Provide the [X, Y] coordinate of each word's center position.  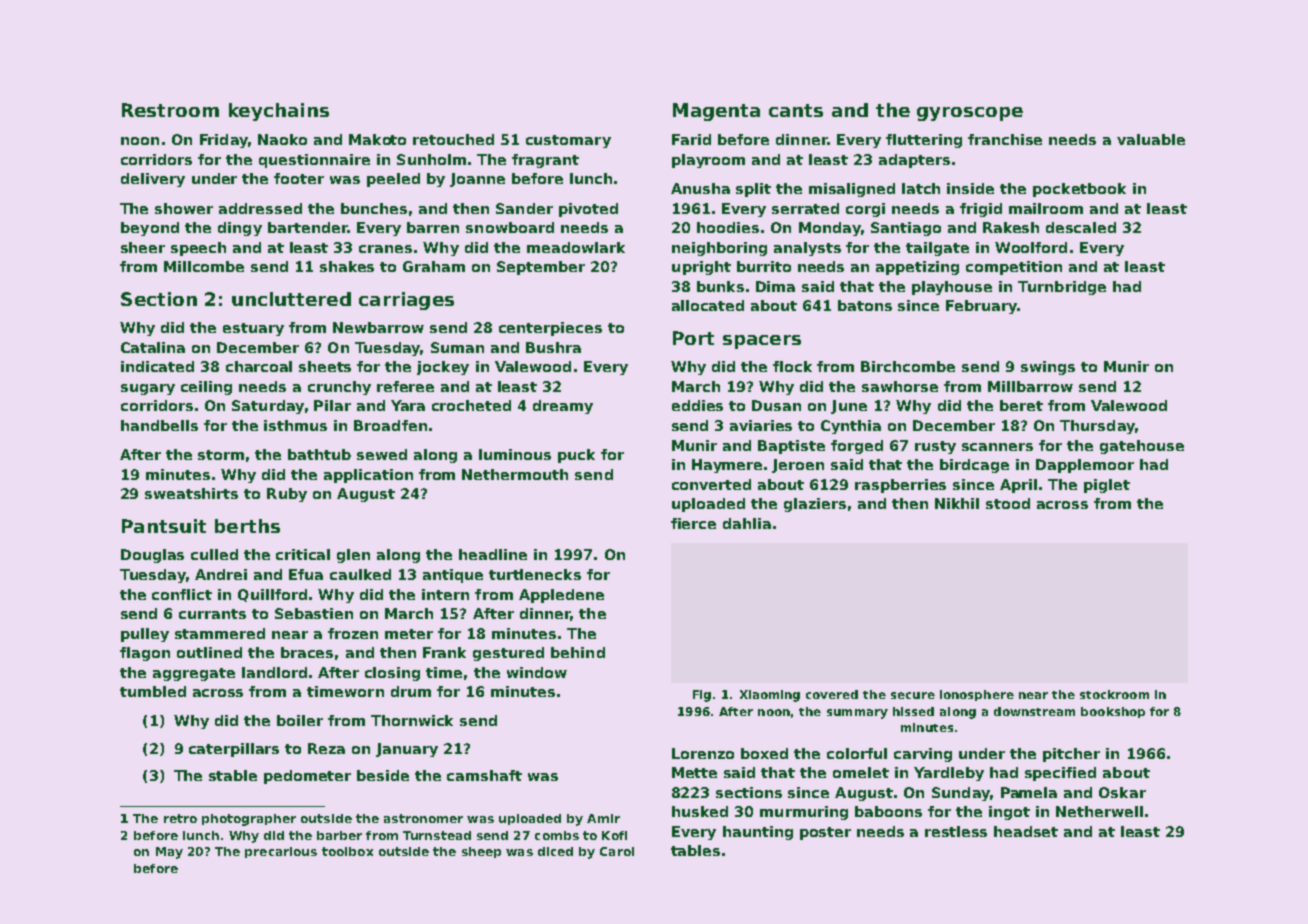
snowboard [510, 227]
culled [214, 554]
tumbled [153, 691]
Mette [694, 772]
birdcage [974, 466]
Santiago [906, 229]
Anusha [700, 188]
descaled [1081, 227]
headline [493, 554]
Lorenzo [703, 753]
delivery [153, 180]
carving [923, 755]
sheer [143, 247]
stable [233, 775]
